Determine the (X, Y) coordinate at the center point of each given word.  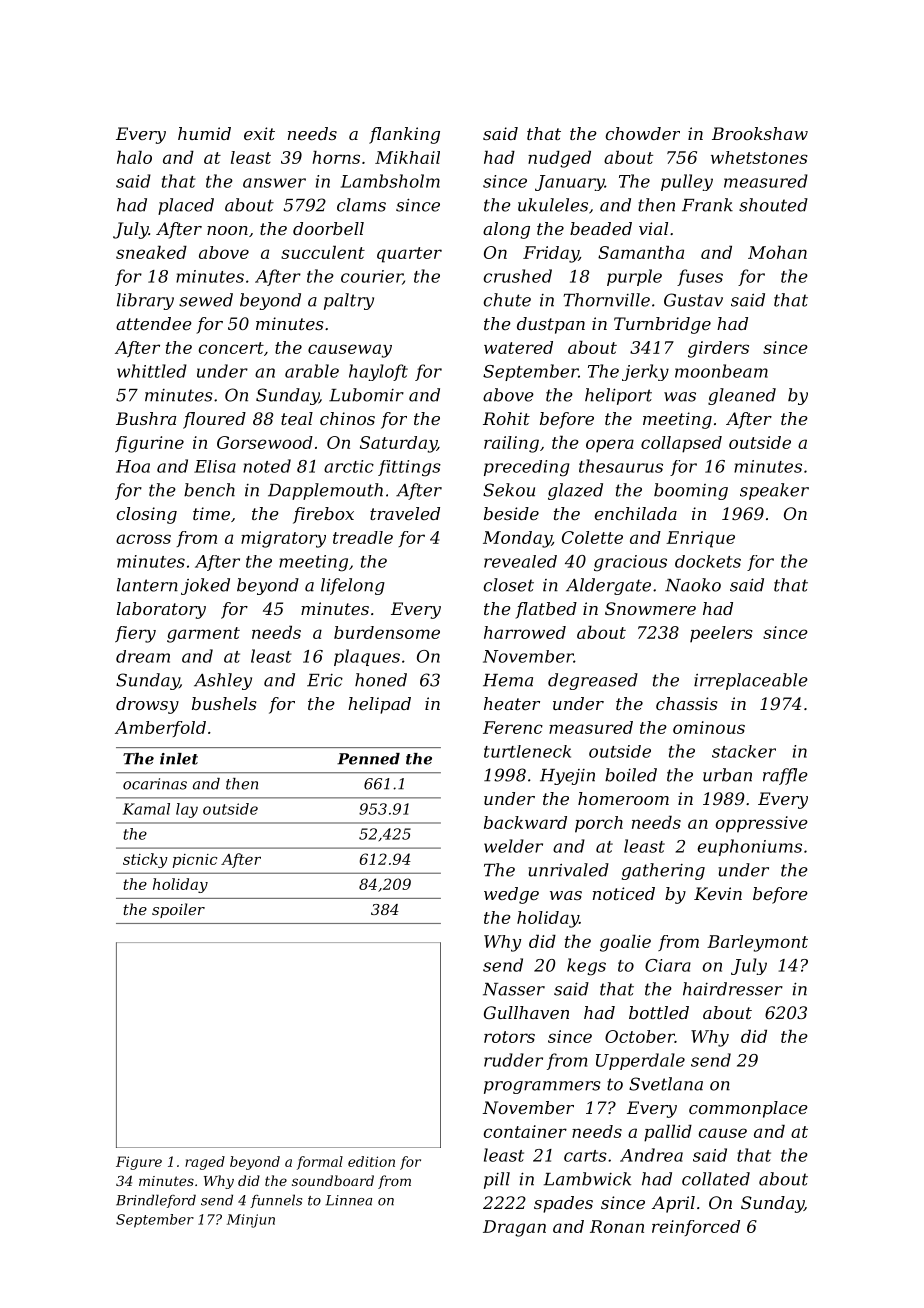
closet (509, 585)
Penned (368, 759)
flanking (404, 135)
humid (204, 133)
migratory (283, 539)
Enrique (700, 539)
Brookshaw (760, 133)
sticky (145, 860)
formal (320, 1163)
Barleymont (757, 943)
